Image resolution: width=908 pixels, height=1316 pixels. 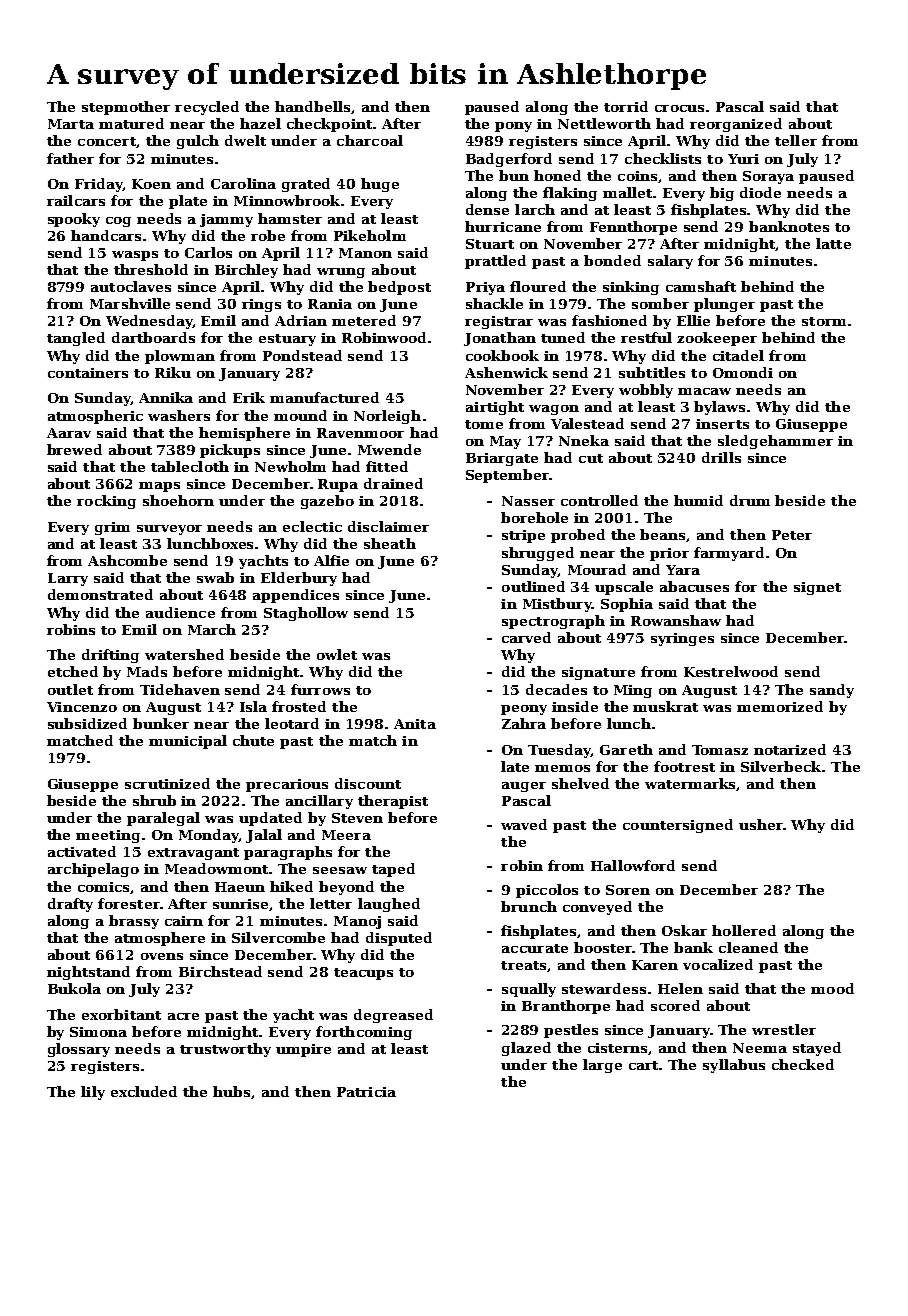 What do you see at coordinates (529, 906) in the page?
I see `brunch` at bounding box center [529, 906].
